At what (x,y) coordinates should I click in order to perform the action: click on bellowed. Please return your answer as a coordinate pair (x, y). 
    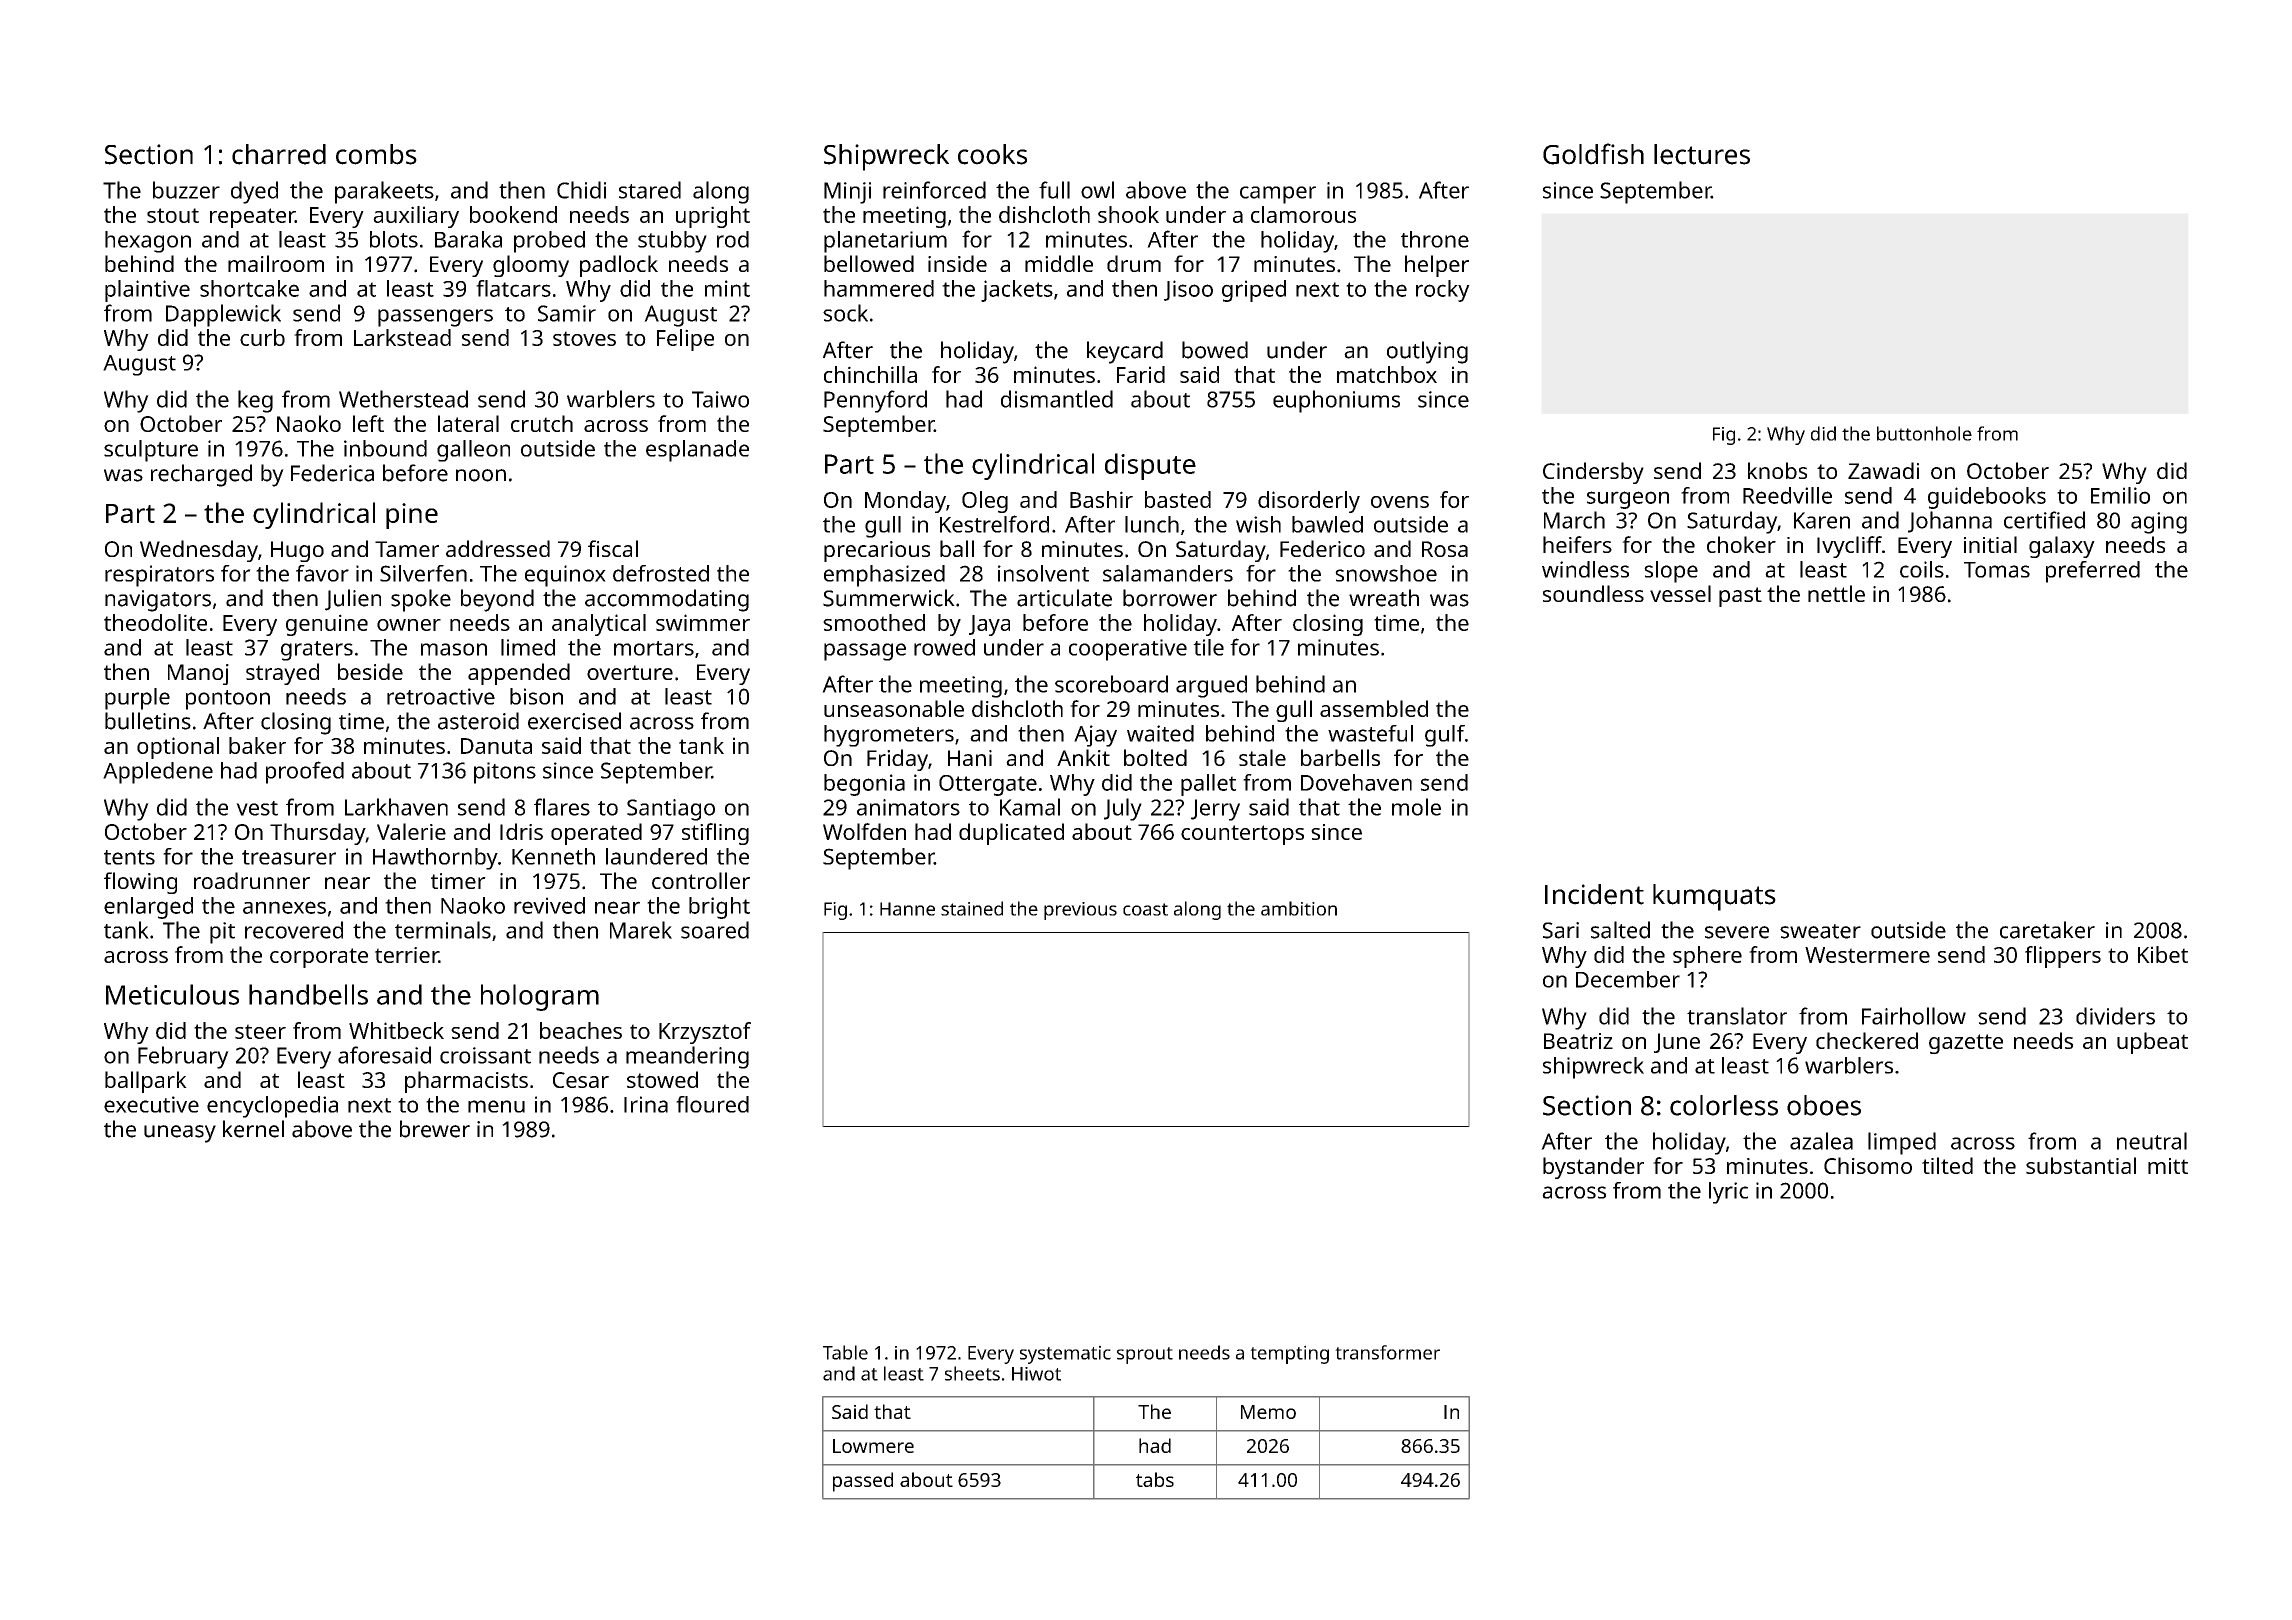
    Looking at the image, I should click on (869, 263).
